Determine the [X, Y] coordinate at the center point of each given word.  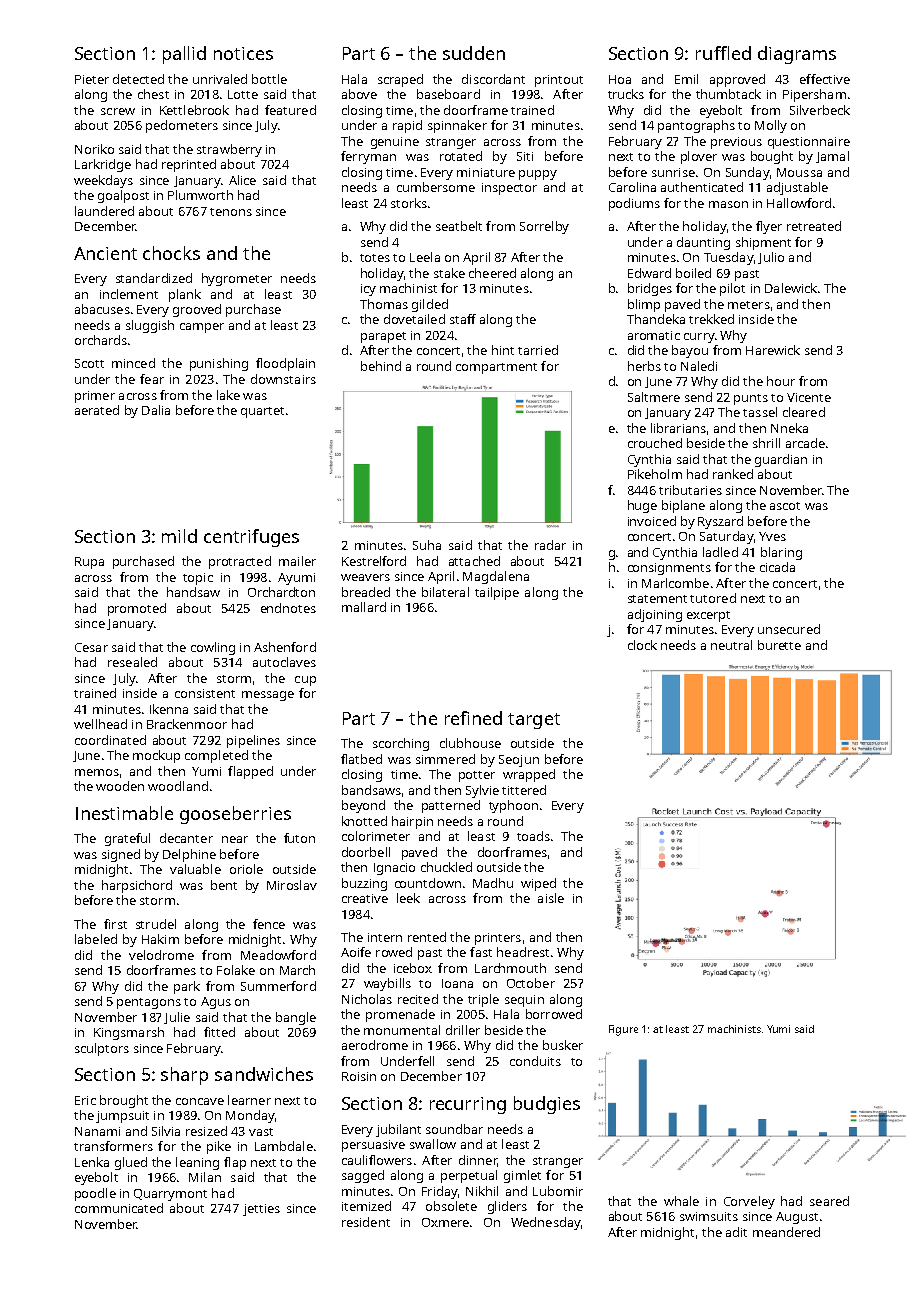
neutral [731, 645]
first [115, 924]
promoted [137, 609]
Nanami [97, 1131]
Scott [89, 363]
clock [642, 645]
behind [381, 366]
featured [290, 110]
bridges [650, 289]
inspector [509, 189]
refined [473, 718]
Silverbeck [820, 110]
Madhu [493, 883]
